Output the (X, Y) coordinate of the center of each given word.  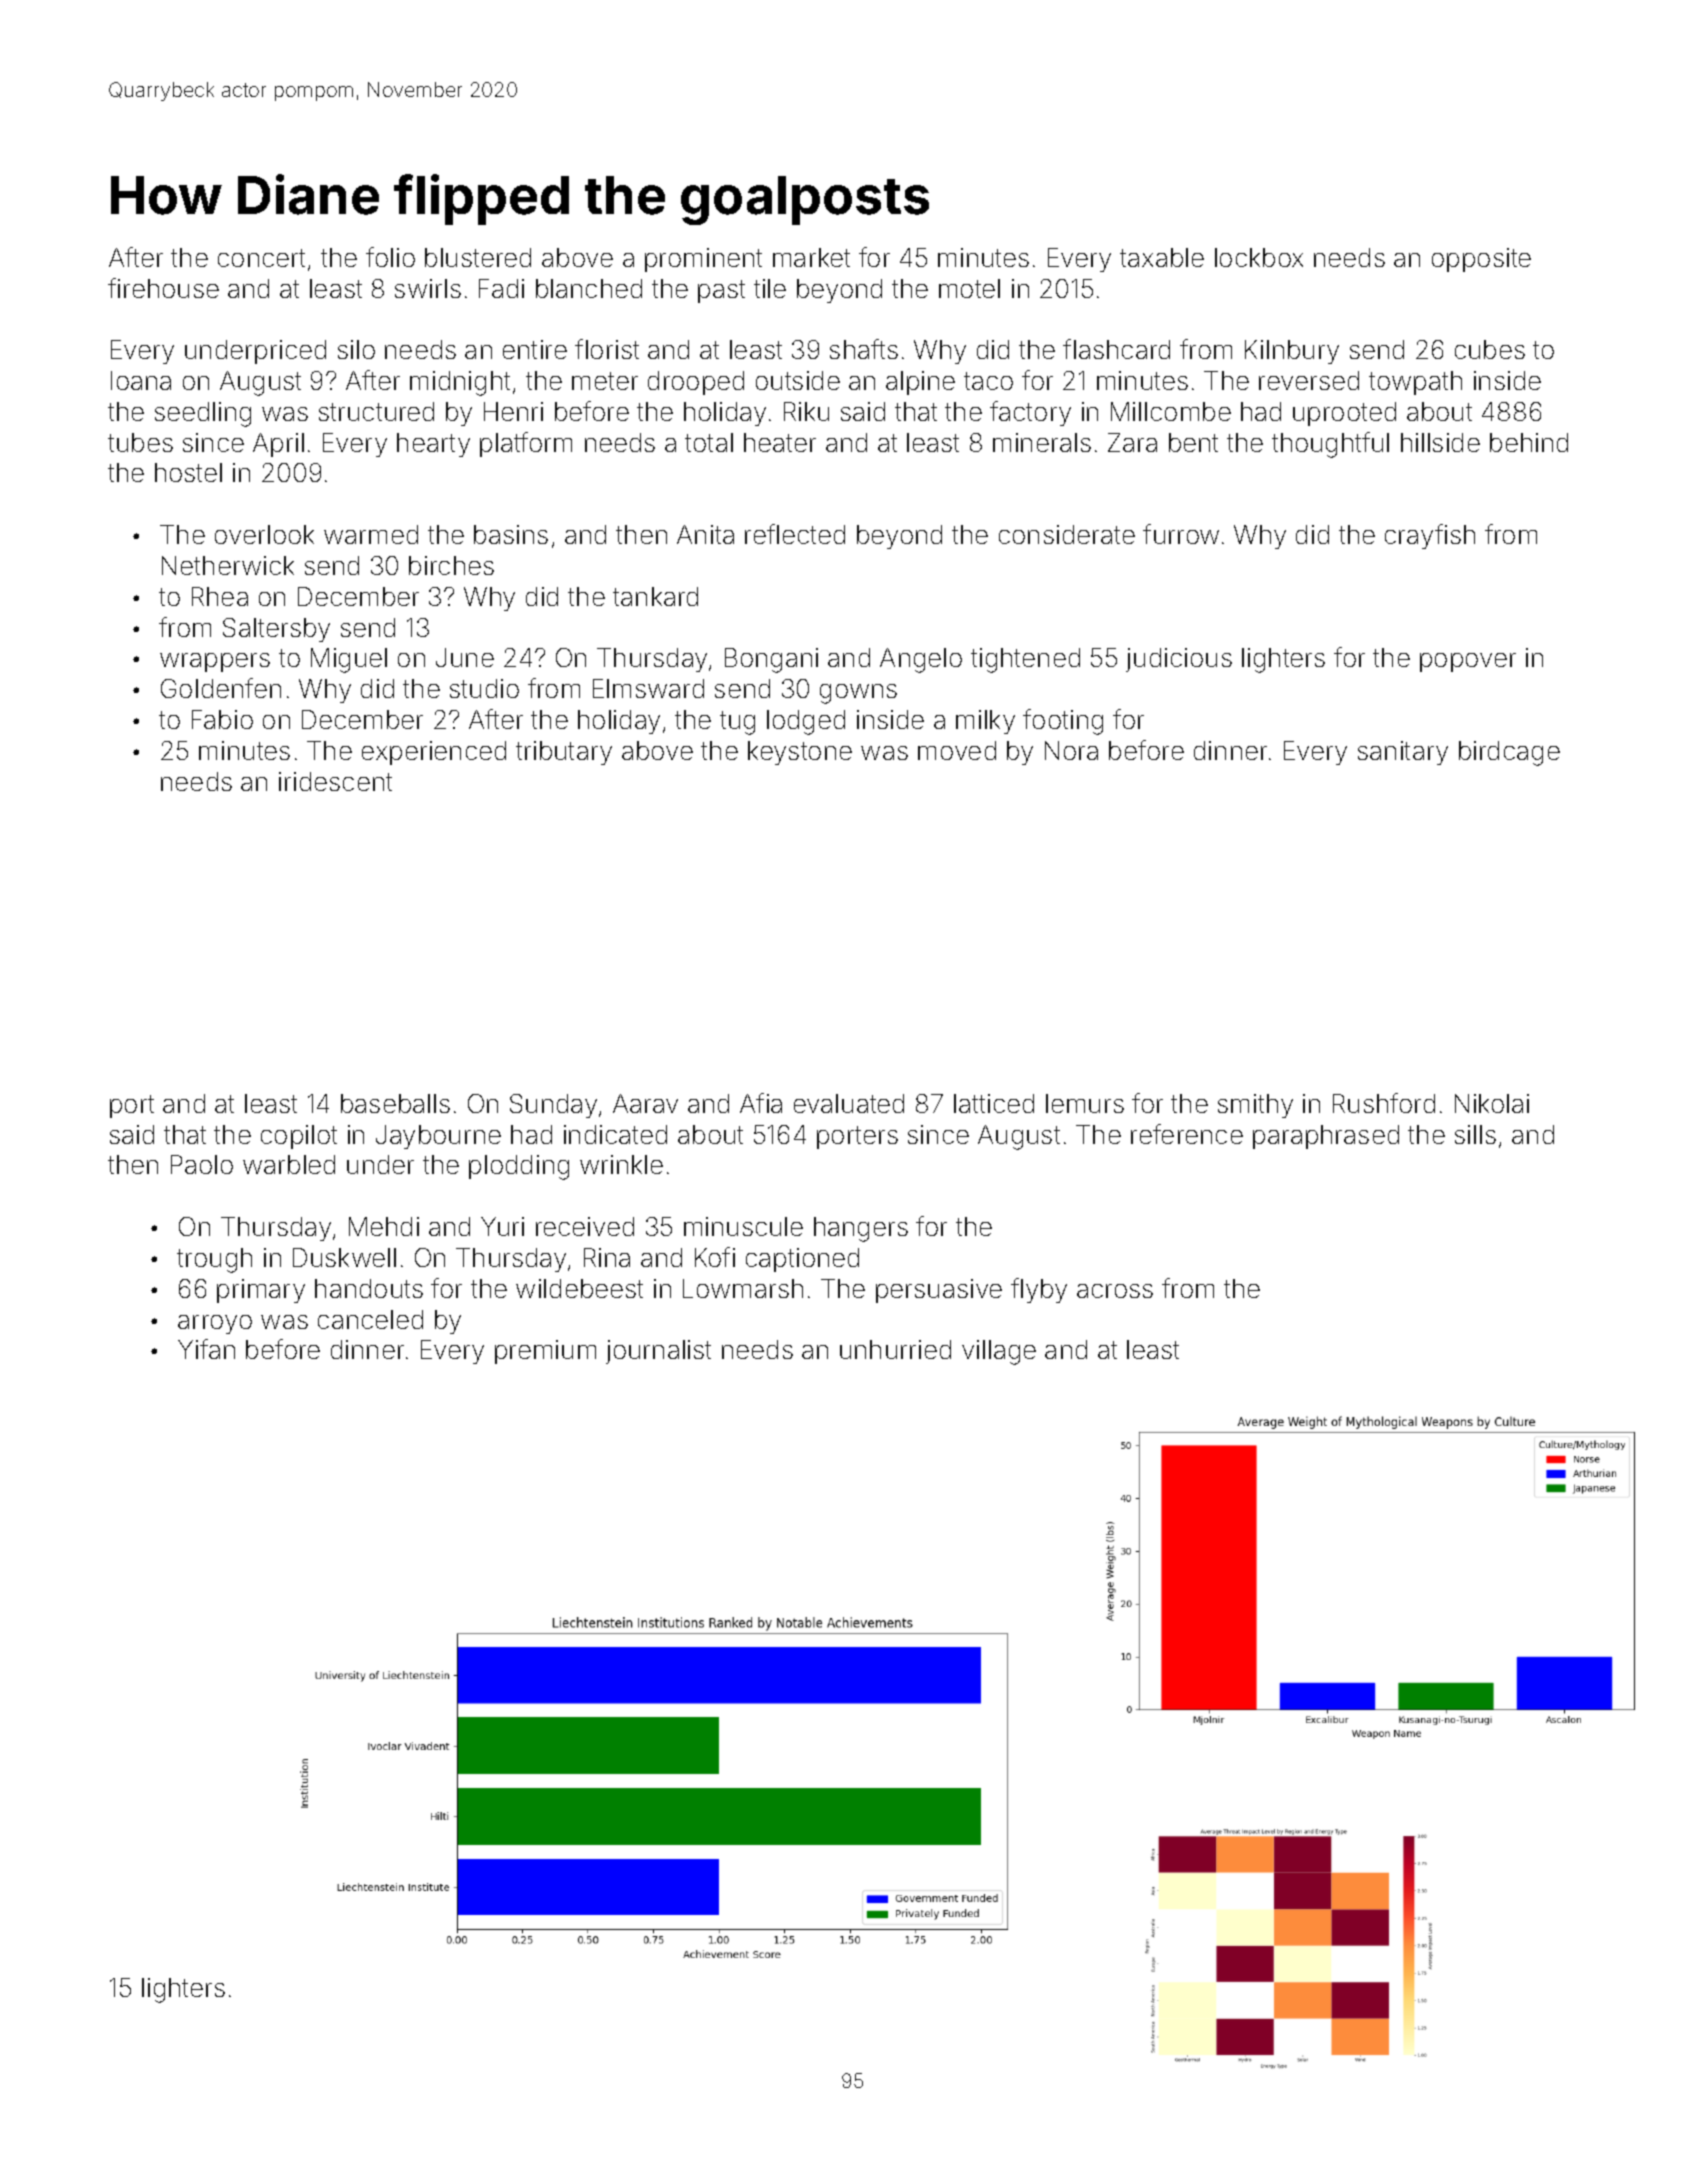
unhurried (895, 1349)
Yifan (206, 1349)
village (999, 1352)
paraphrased (1326, 1137)
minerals (1042, 442)
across (1115, 1291)
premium (545, 1352)
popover (1468, 662)
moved (957, 750)
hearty (433, 445)
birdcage (1509, 753)
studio (484, 688)
